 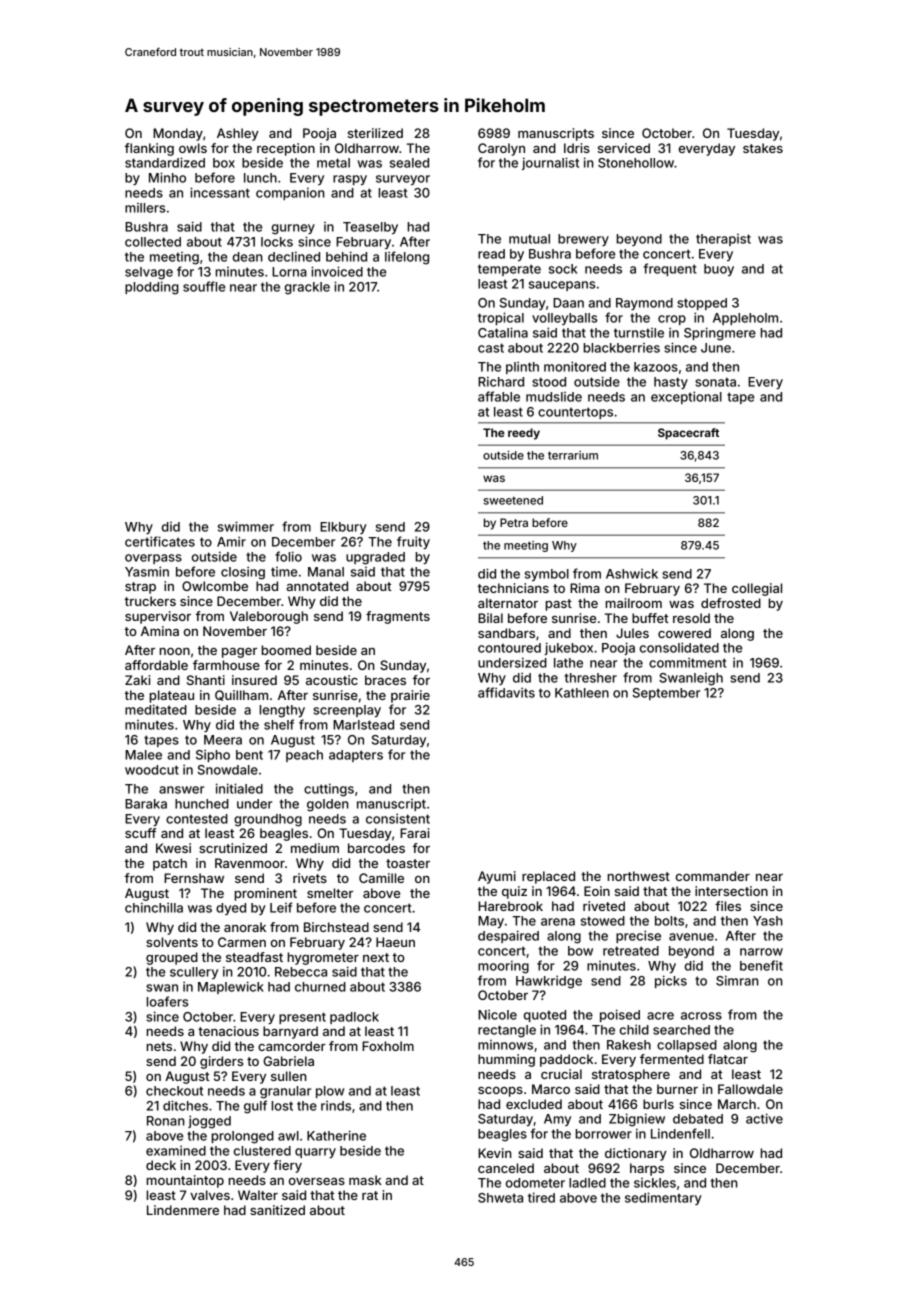 I want to click on Shweta, so click(x=500, y=1198).
